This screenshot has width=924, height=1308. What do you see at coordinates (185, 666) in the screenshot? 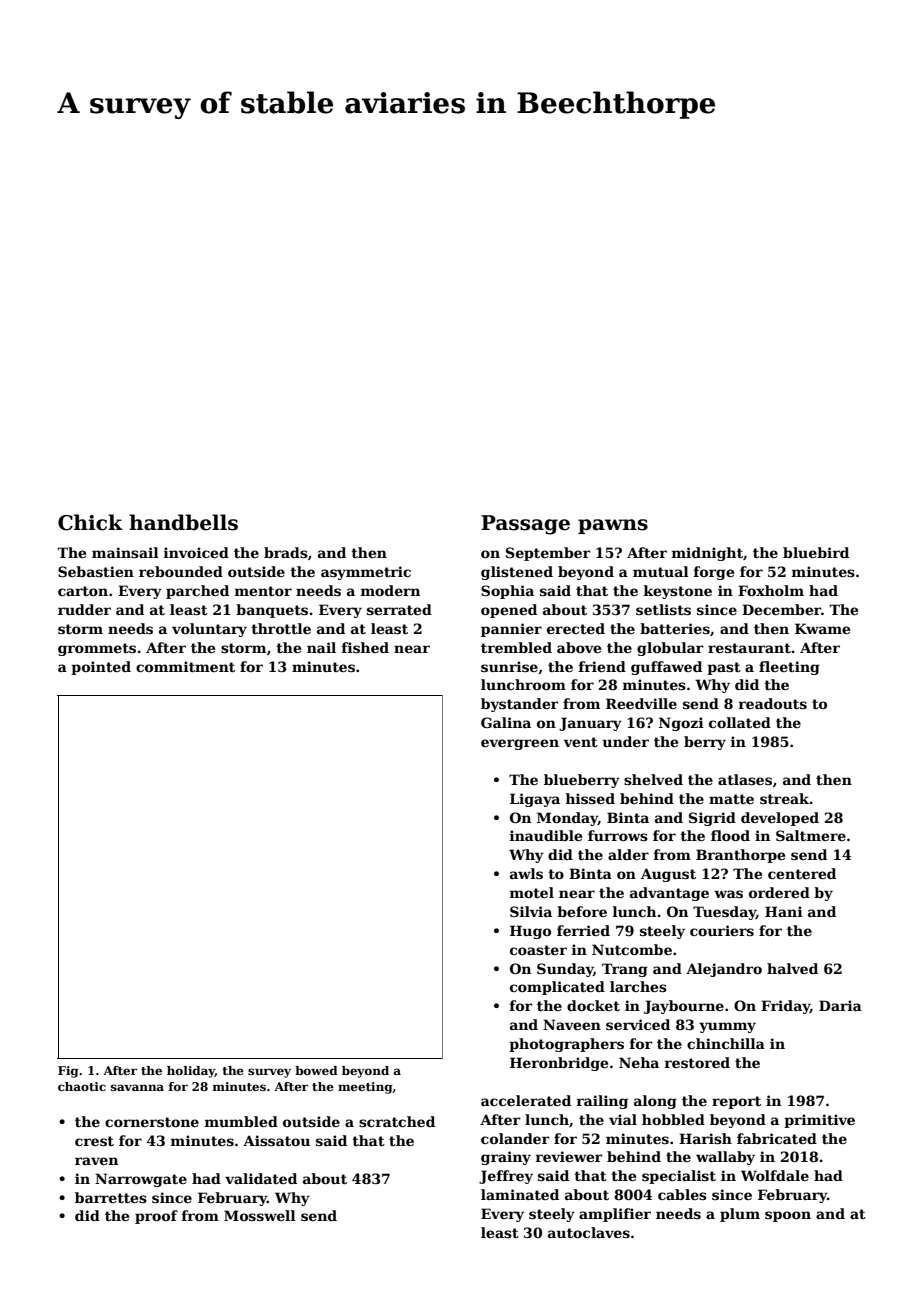
I see `commitment` at bounding box center [185, 666].
